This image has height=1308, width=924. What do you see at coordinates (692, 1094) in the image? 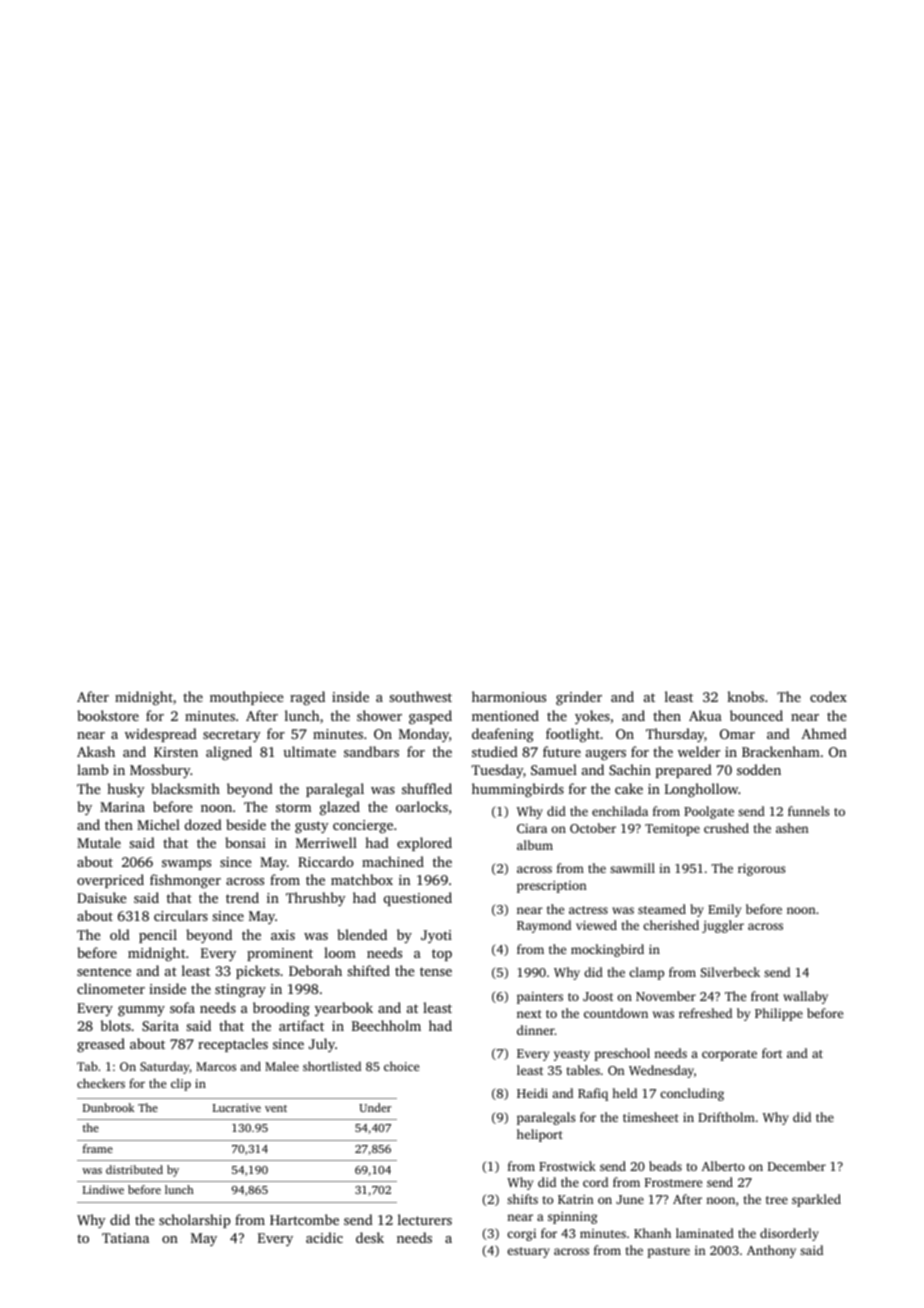
I see `concluding` at bounding box center [692, 1094].
